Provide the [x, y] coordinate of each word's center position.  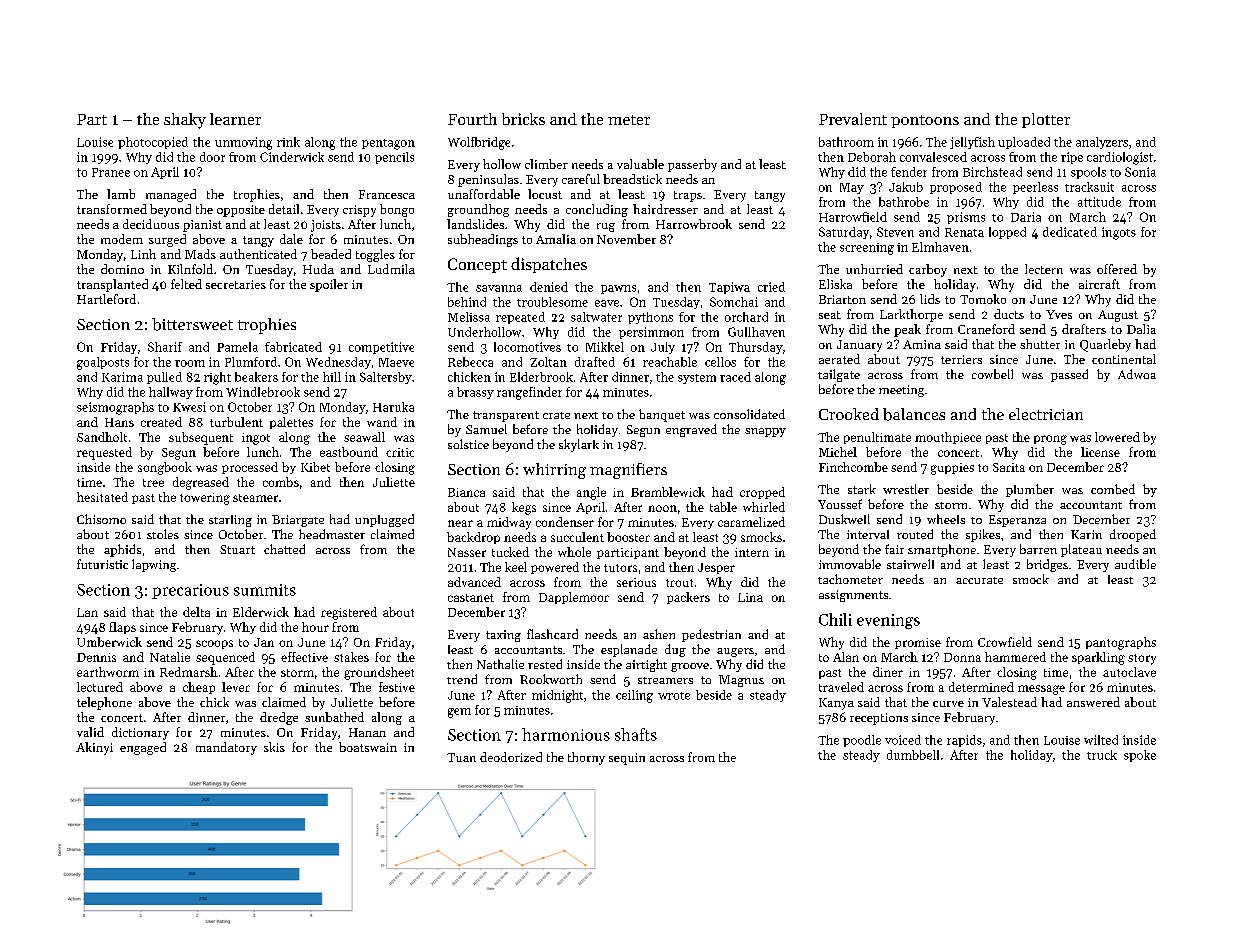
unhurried [874, 269]
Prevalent [853, 119]
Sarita [1009, 467]
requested [104, 453]
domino [122, 269]
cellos [720, 362]
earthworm [108, 672]
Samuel [486, 429]
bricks [523, 119]
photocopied [153, 143]
